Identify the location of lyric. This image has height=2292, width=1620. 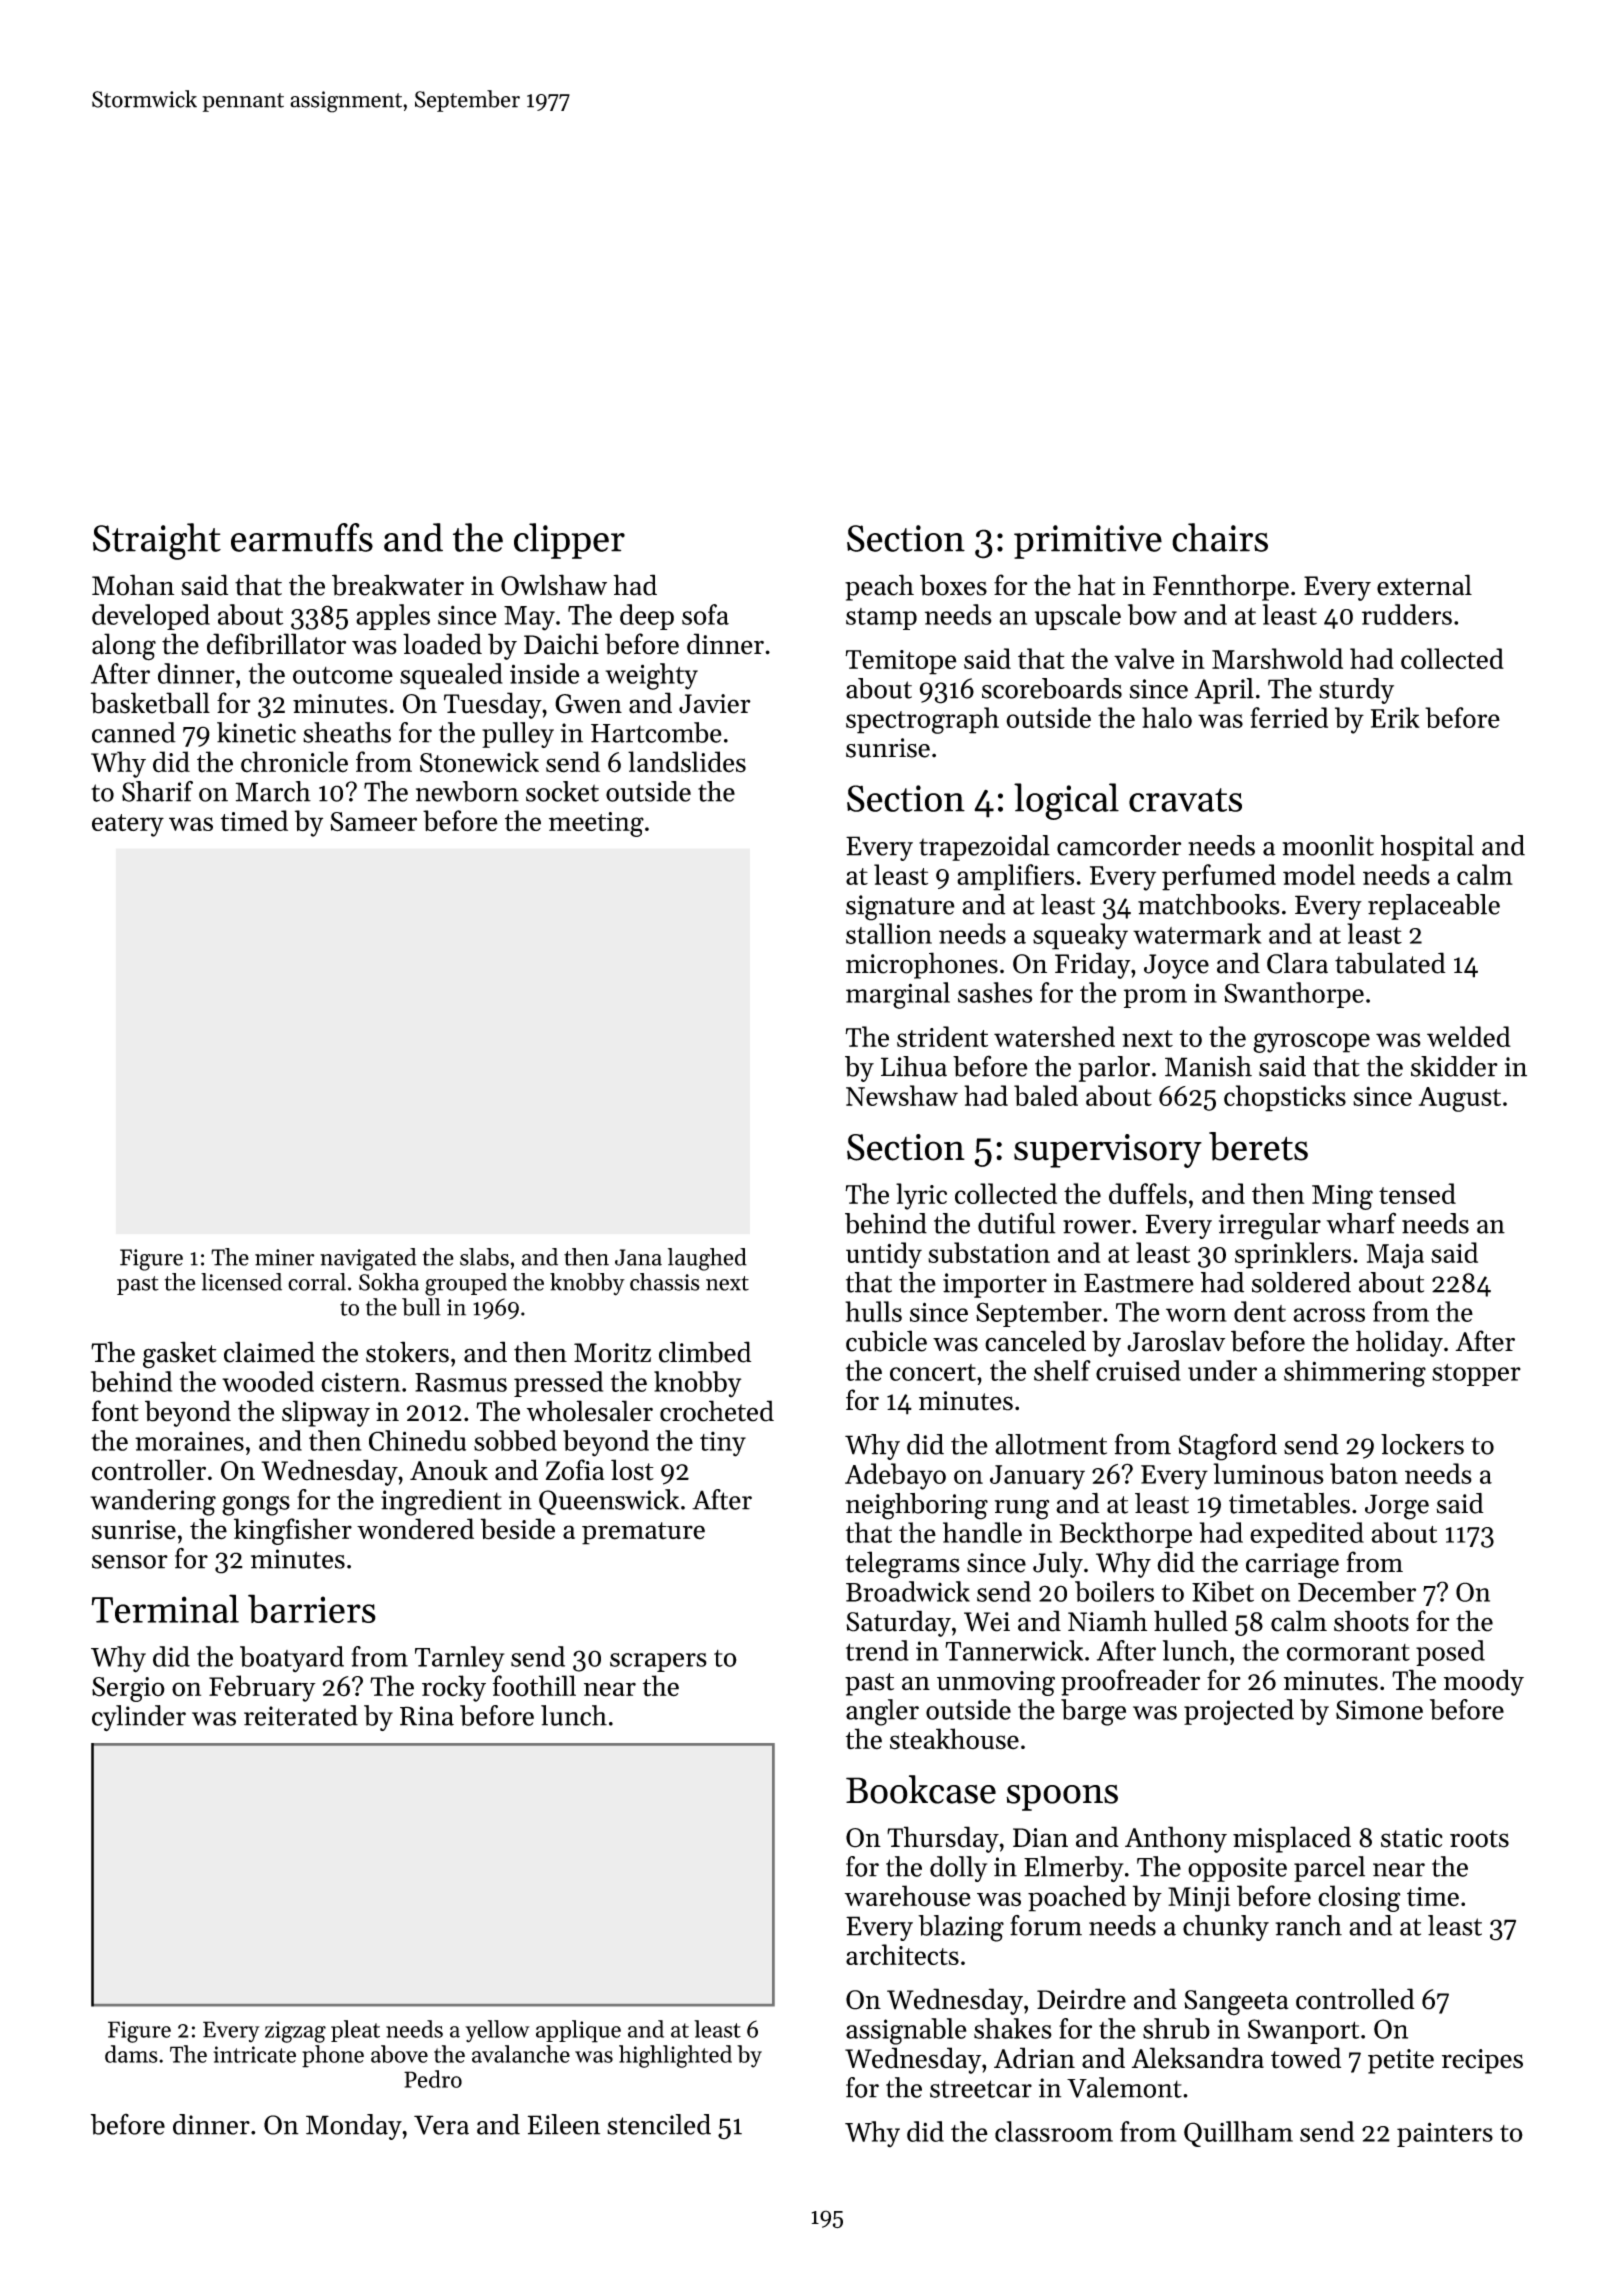
(921, 1196).
